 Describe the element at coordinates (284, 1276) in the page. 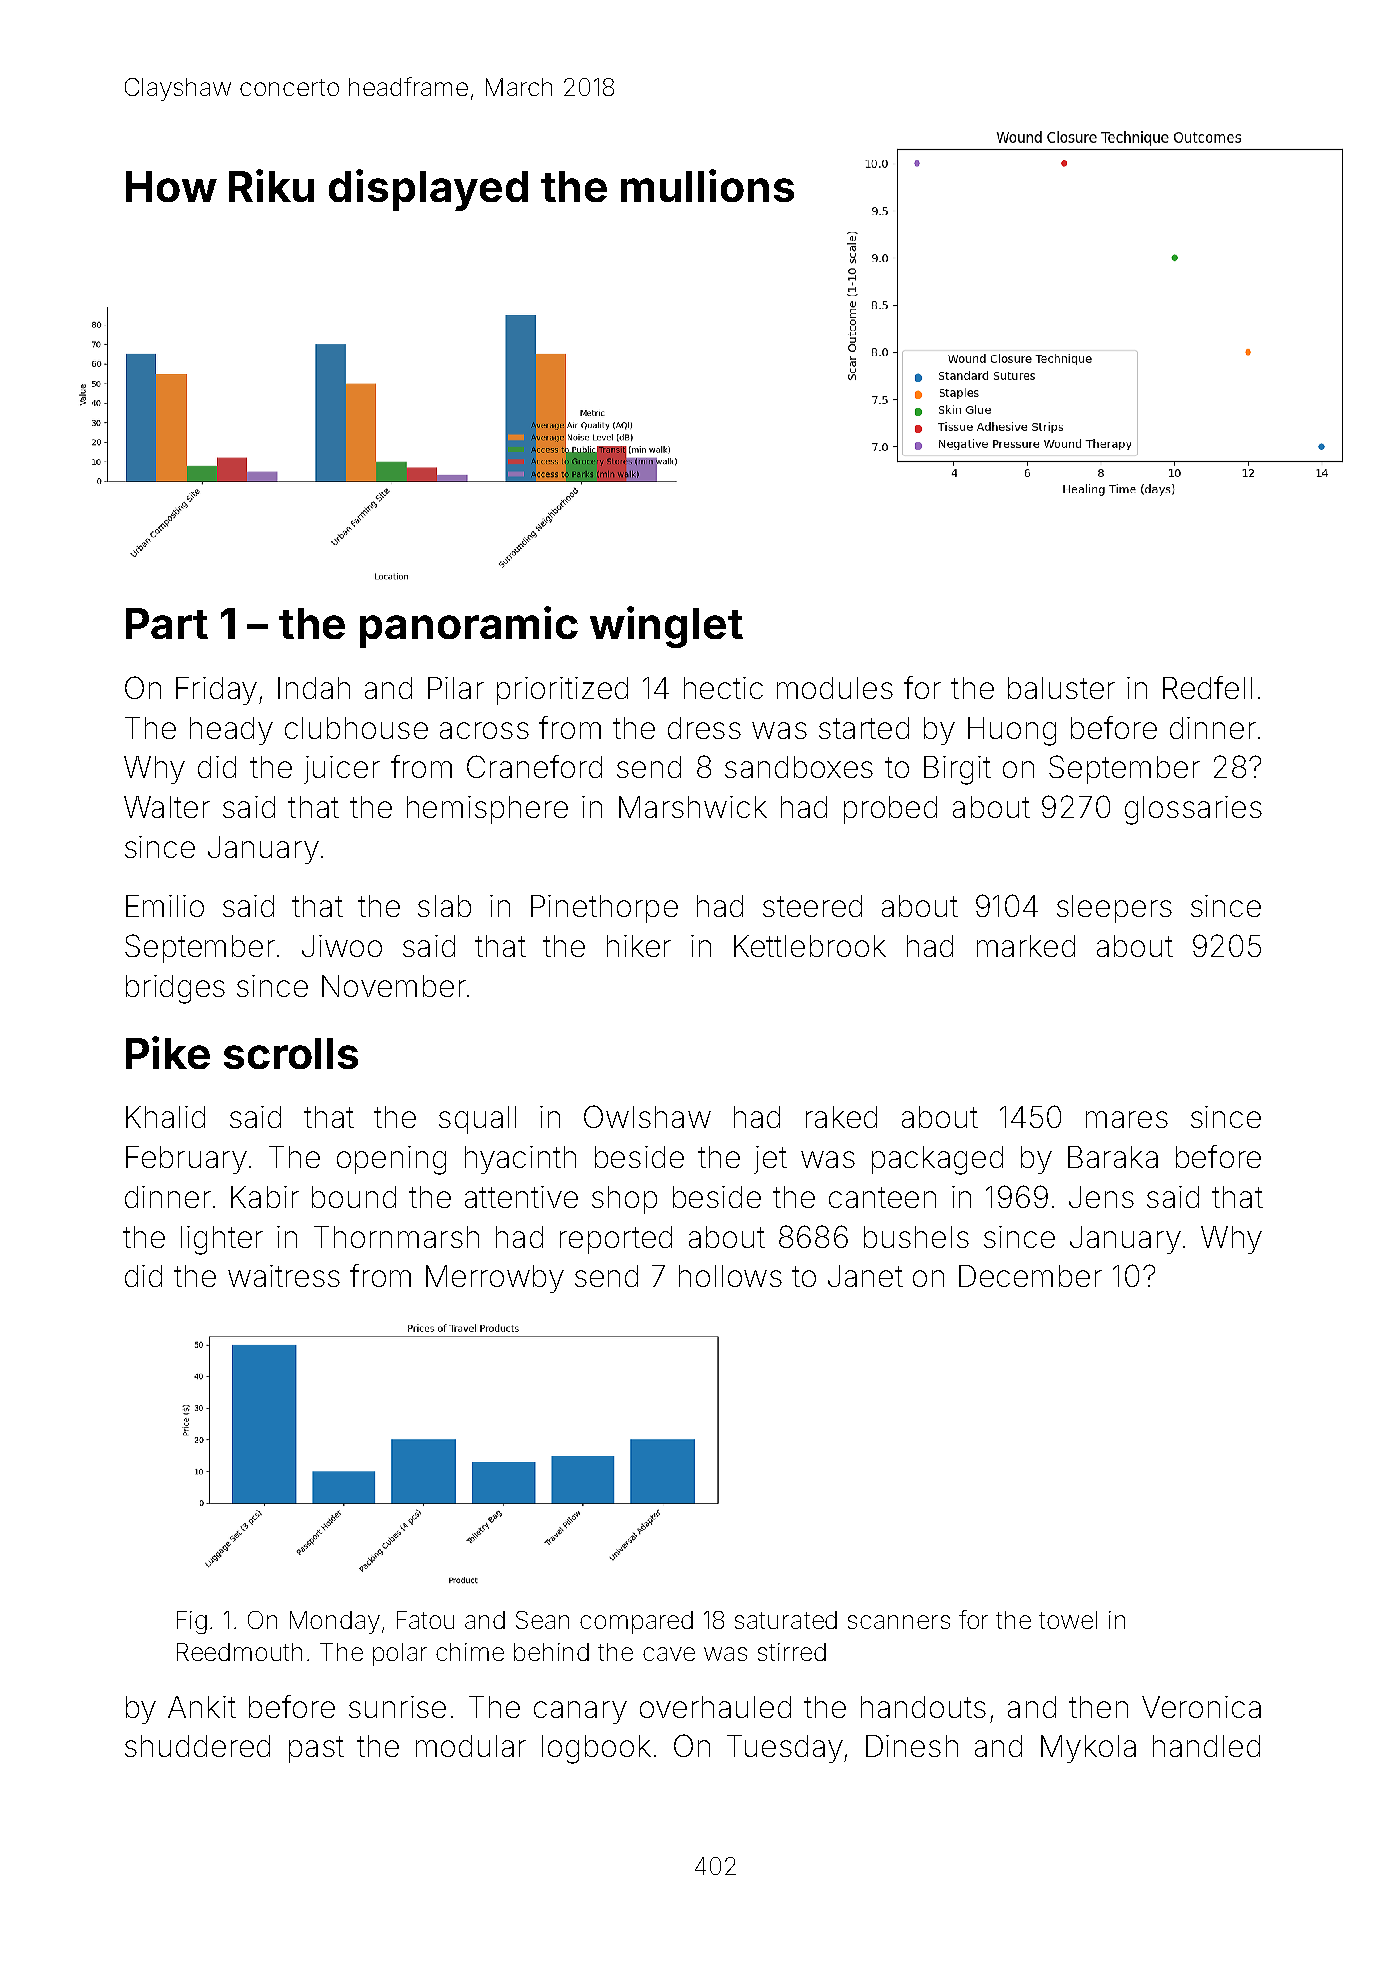

I see `waitress` at that location.
